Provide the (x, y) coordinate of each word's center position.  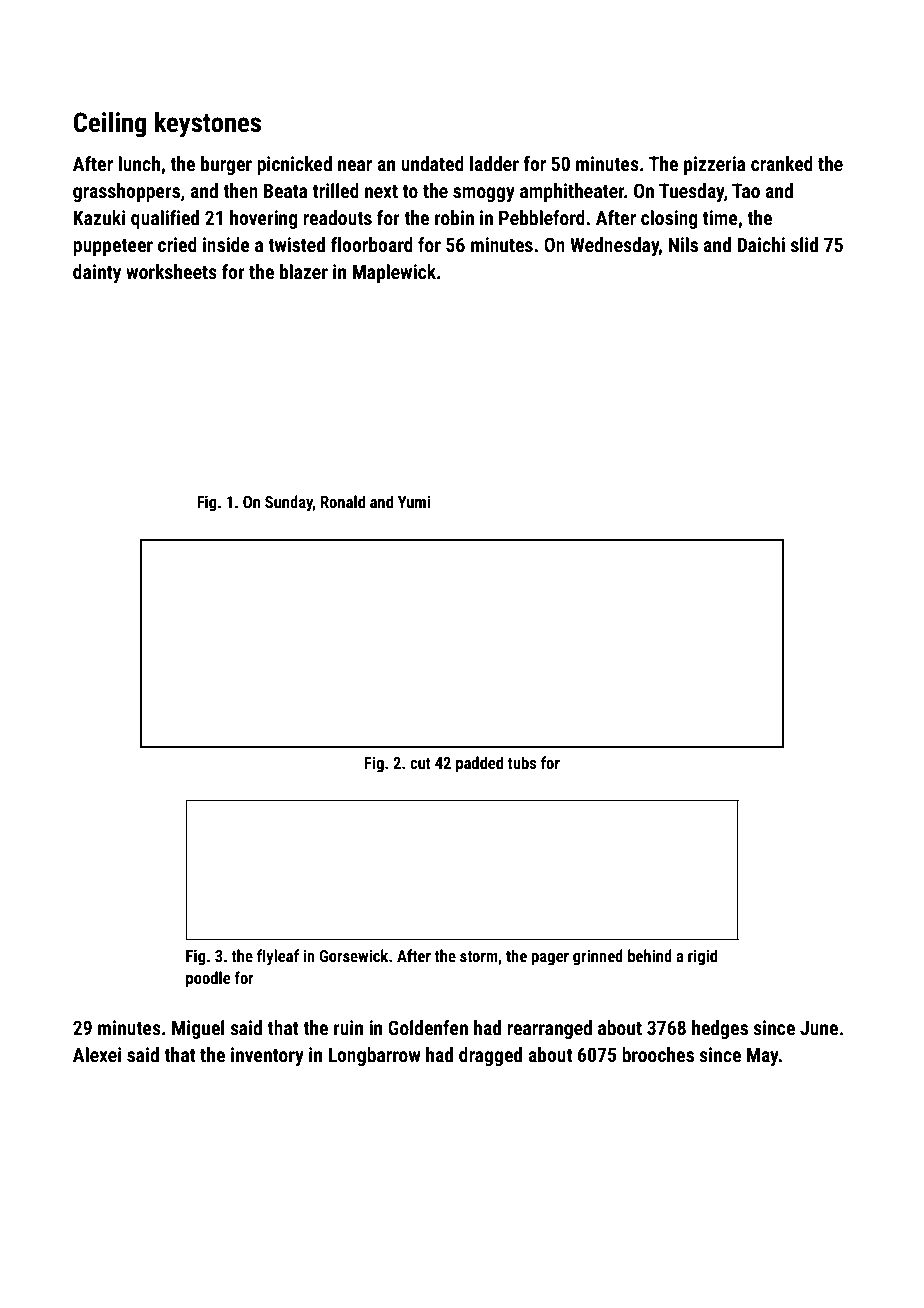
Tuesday (691, 192)
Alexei (97, 1054)
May (763, 1056)
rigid (702, 957)
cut (420, 763)
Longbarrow (374, 1056)
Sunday (289, 503)
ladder (494, 163)
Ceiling (110, 125)
